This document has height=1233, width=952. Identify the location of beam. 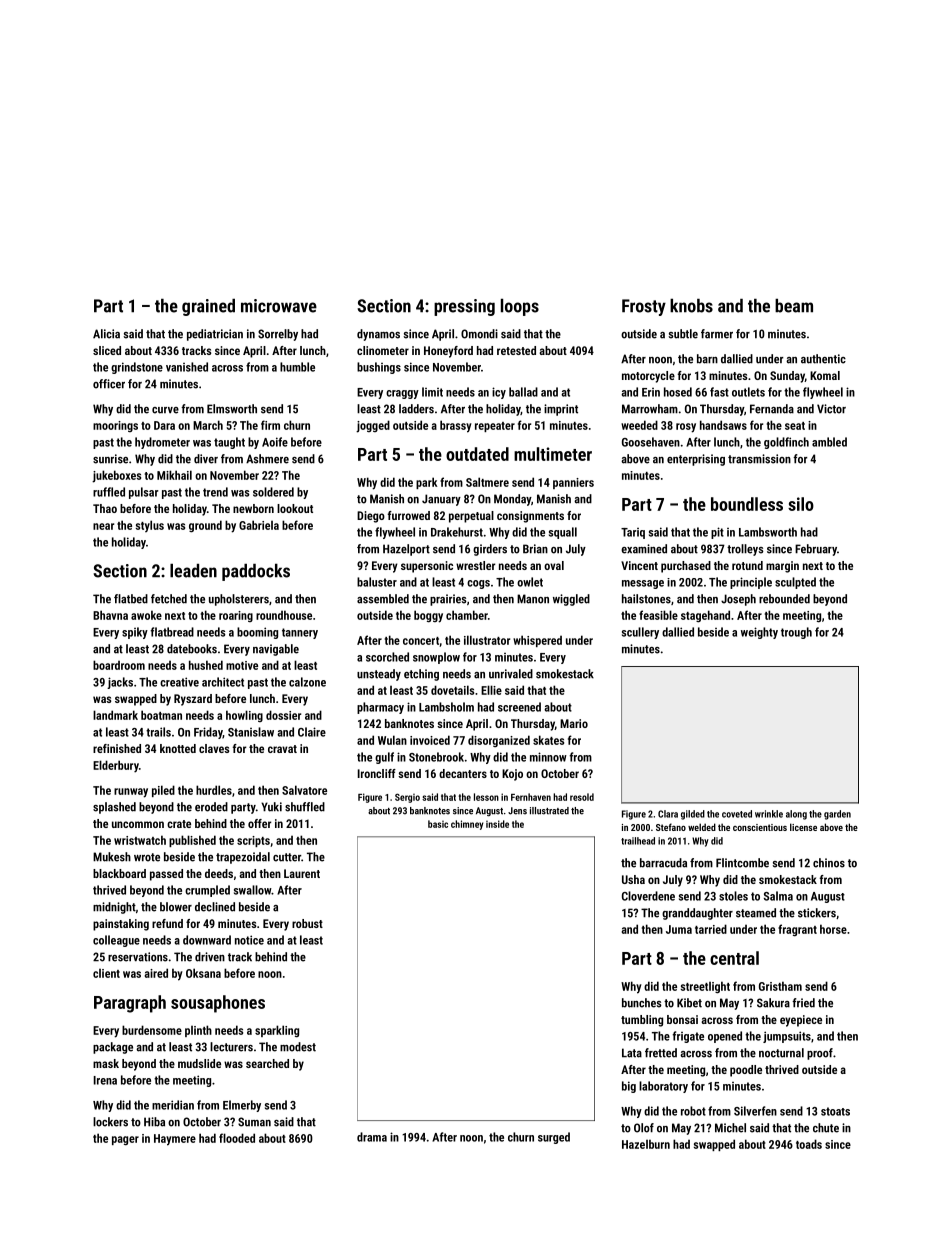
(794, 306).
